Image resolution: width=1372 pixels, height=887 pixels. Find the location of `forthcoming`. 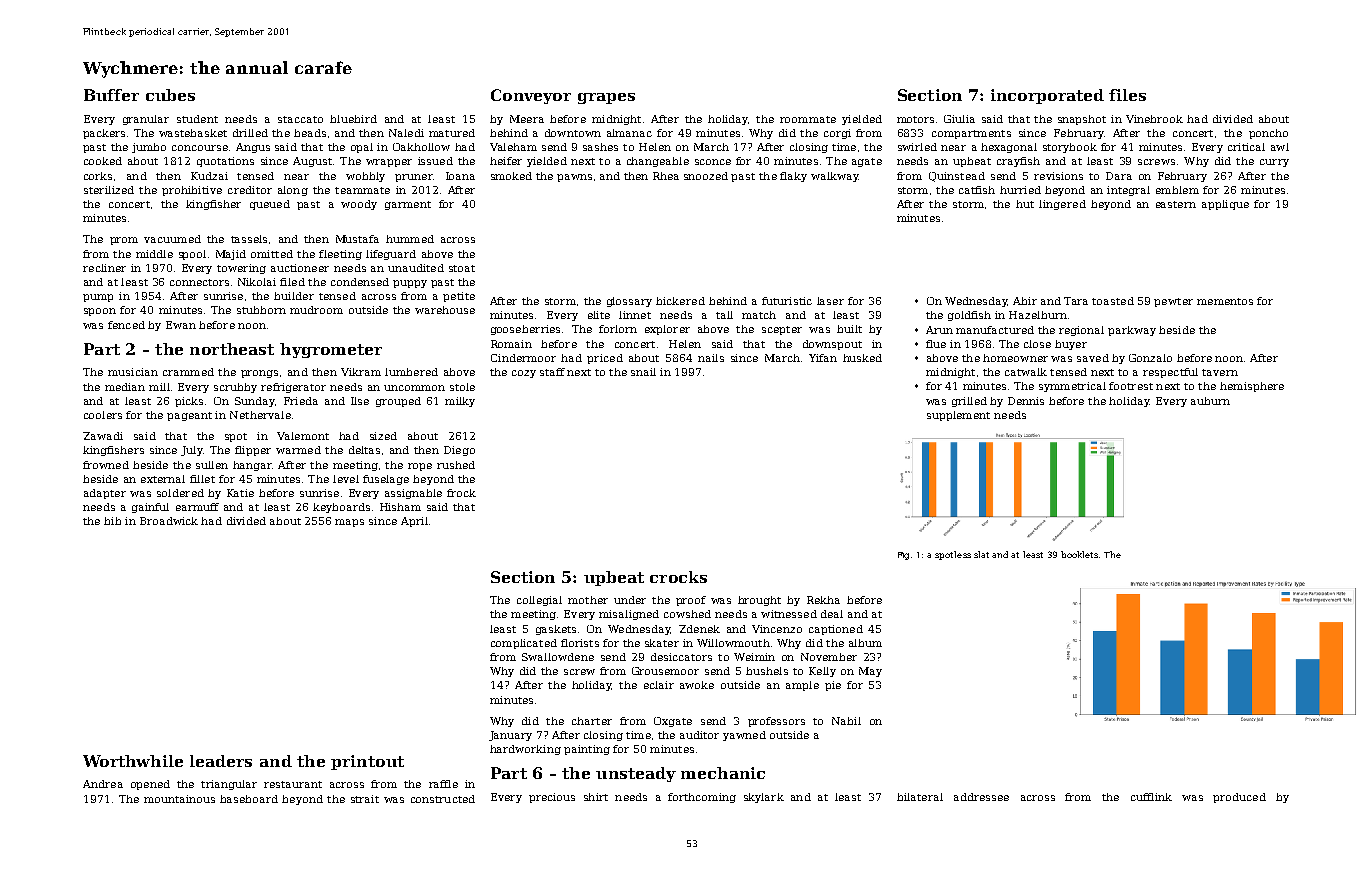

forthcoming is located at coordinates (702, 798).
